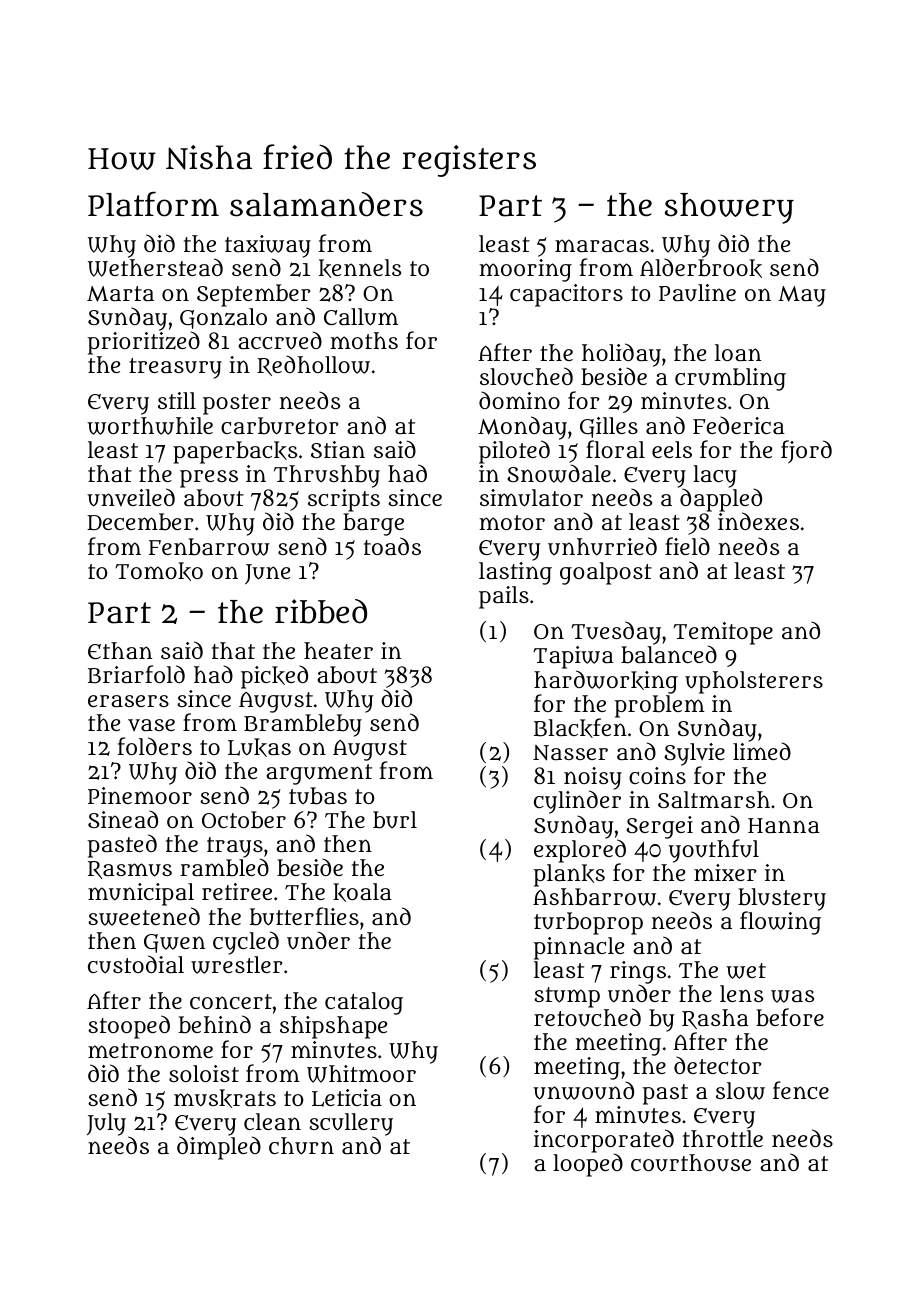 The width and height of the screenshot is (924, 1311). What do you see at coordinates (362, 892) in the screenshot?
I see `koala` at bounding box center [362, 892].
